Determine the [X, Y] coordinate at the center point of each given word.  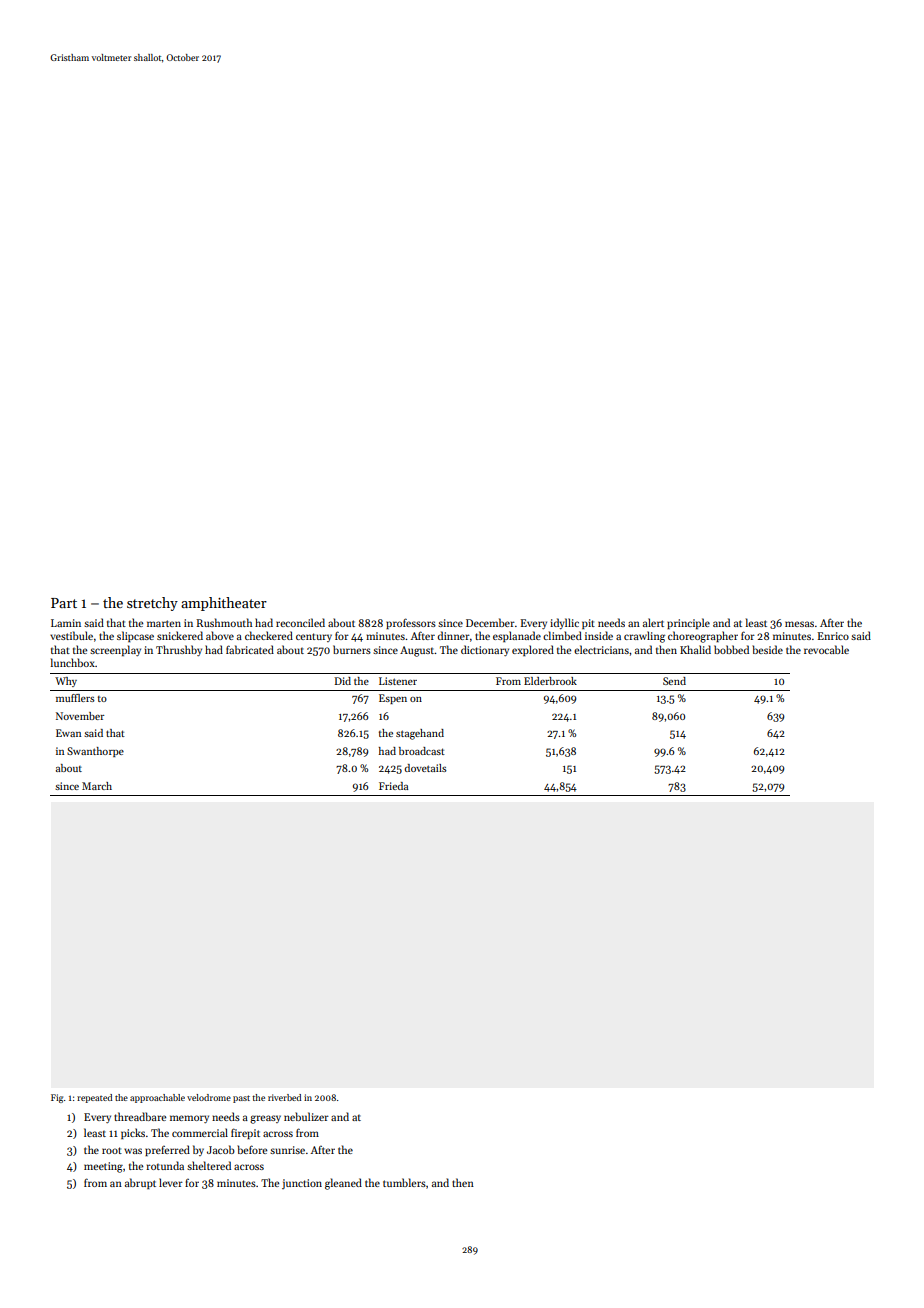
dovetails [425, 768]
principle [688, 623]
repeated [94, 1098]
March [97, 786]
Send [674, 681]
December [490, 622]
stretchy [152, 604]
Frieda [393, 786]
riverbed [284, 1097]
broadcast [422, 751]
